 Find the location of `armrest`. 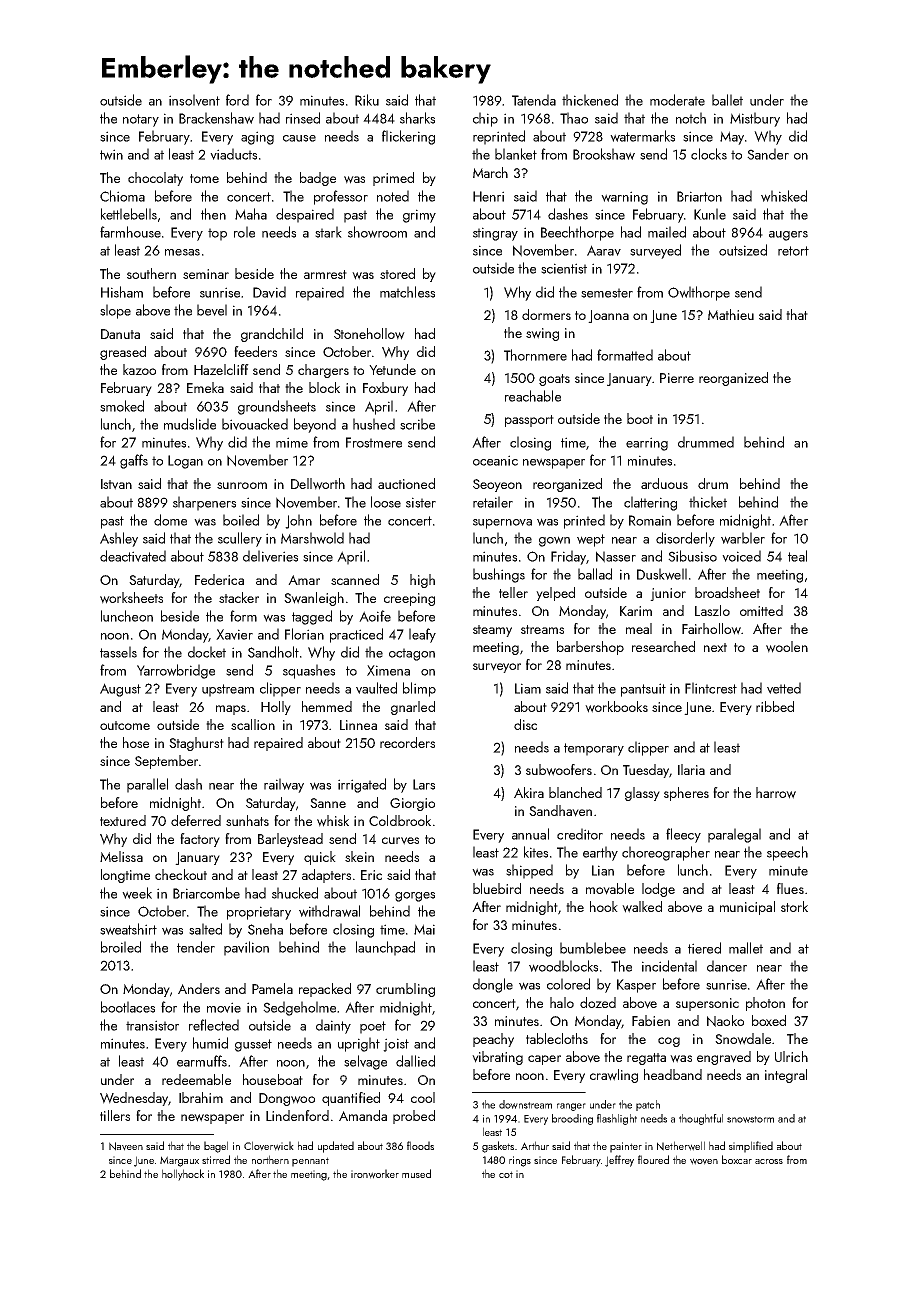

armrest is located at coordinates (325, 274).
